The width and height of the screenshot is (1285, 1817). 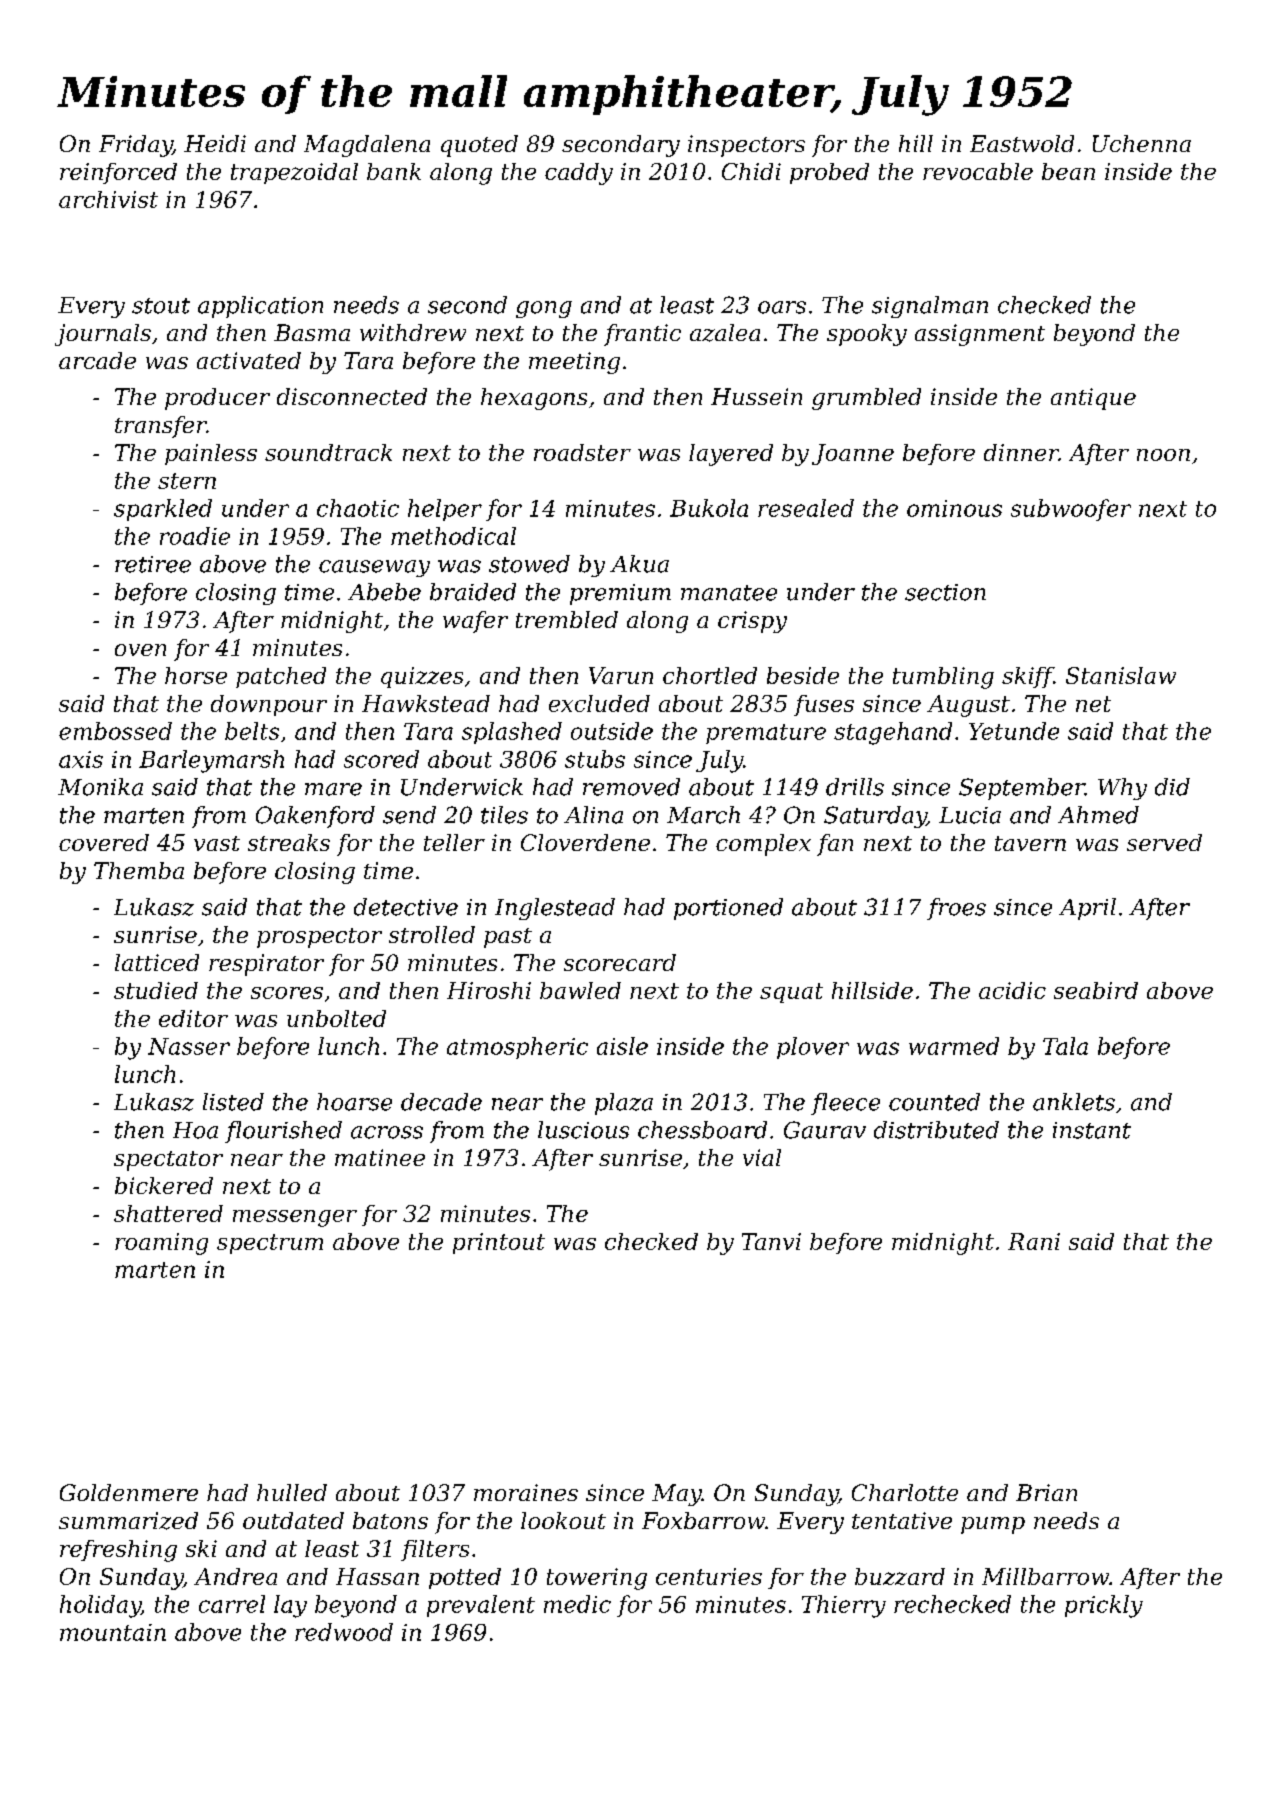 What do you see at coordinates (1164, 842) in the screenshot?
I see `served` at bounding box center [1164, 842].
